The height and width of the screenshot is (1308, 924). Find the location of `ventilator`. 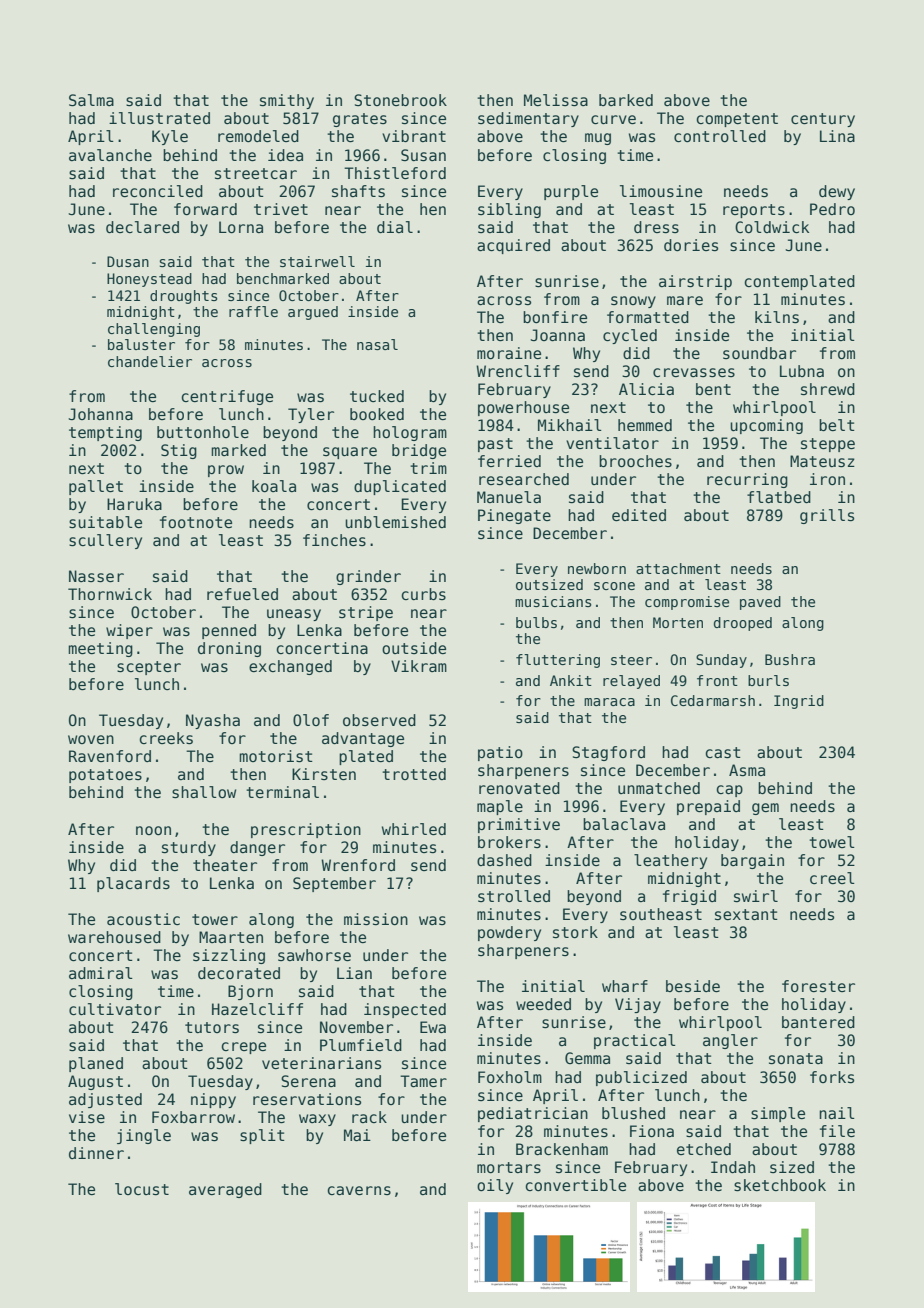

ventilator is located at coordinates (612, 443).
